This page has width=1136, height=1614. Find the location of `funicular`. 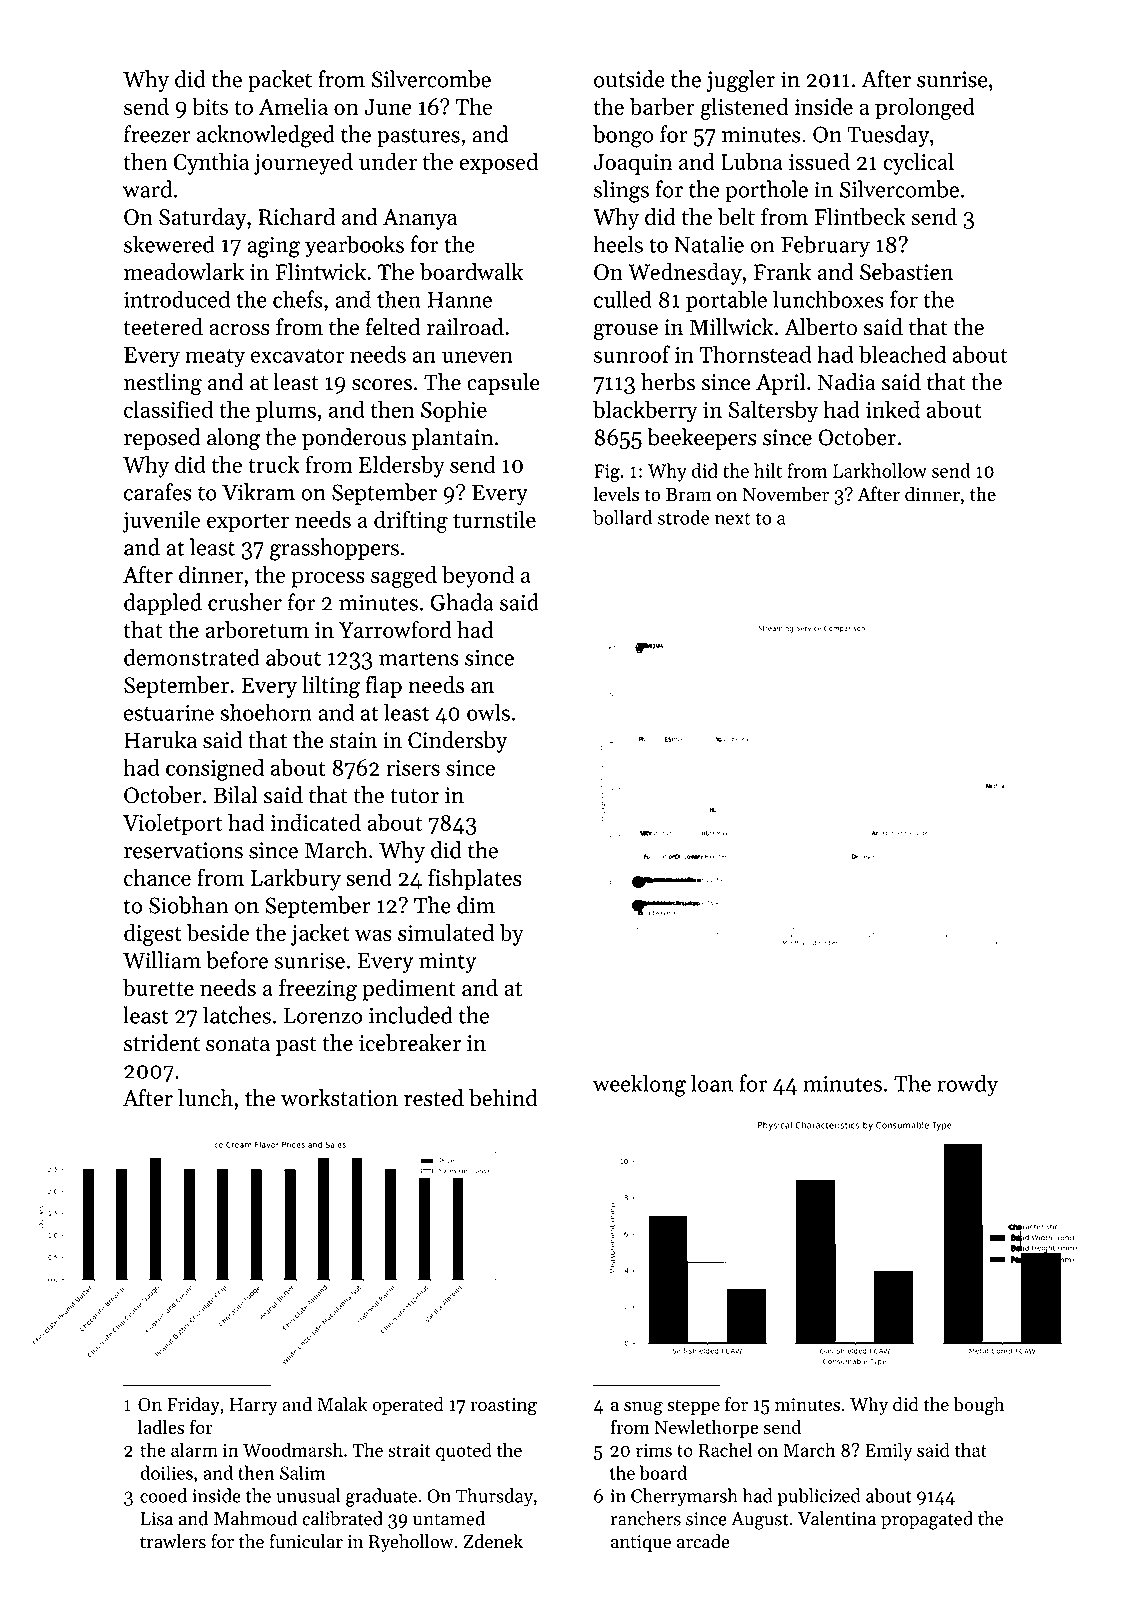

funicular is located at coordinates (306, 1541).
